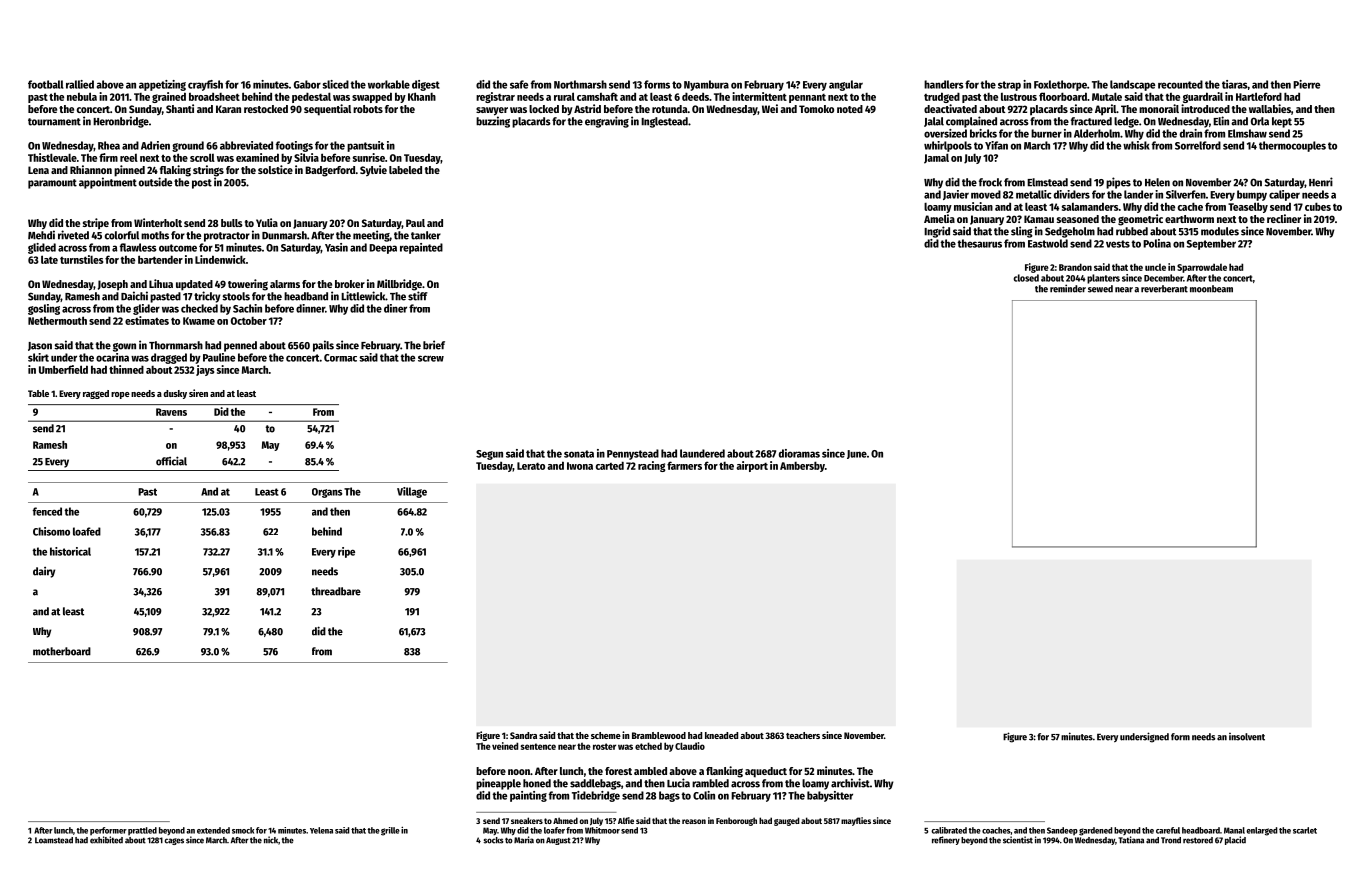 This image has height=887, width=1372. What do you see at coordinates (62, 651) in the image?
I see `motherboard` at bounding box center [62, 651].
